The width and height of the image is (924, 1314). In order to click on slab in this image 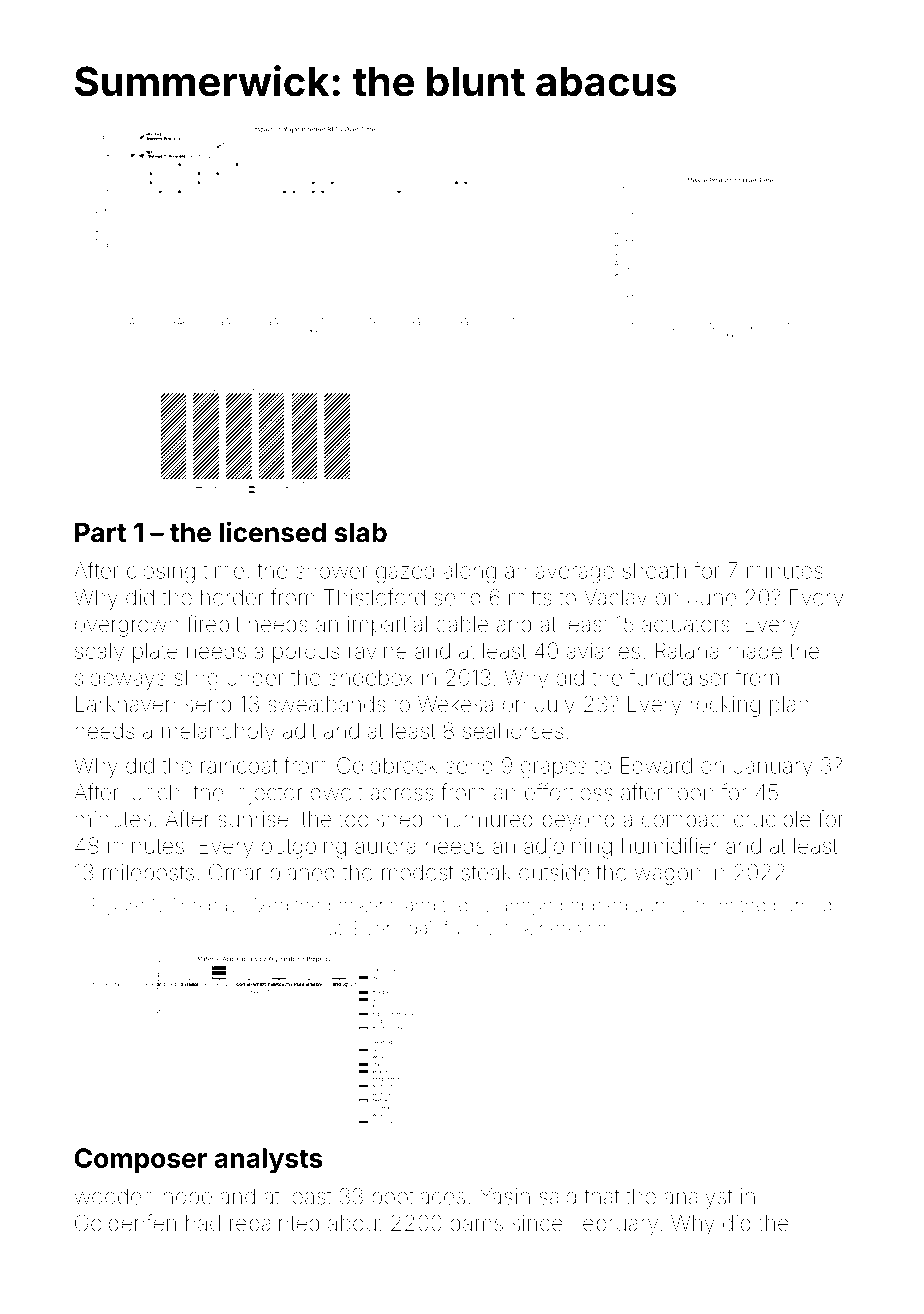, I will do `click(360, 532)`.
